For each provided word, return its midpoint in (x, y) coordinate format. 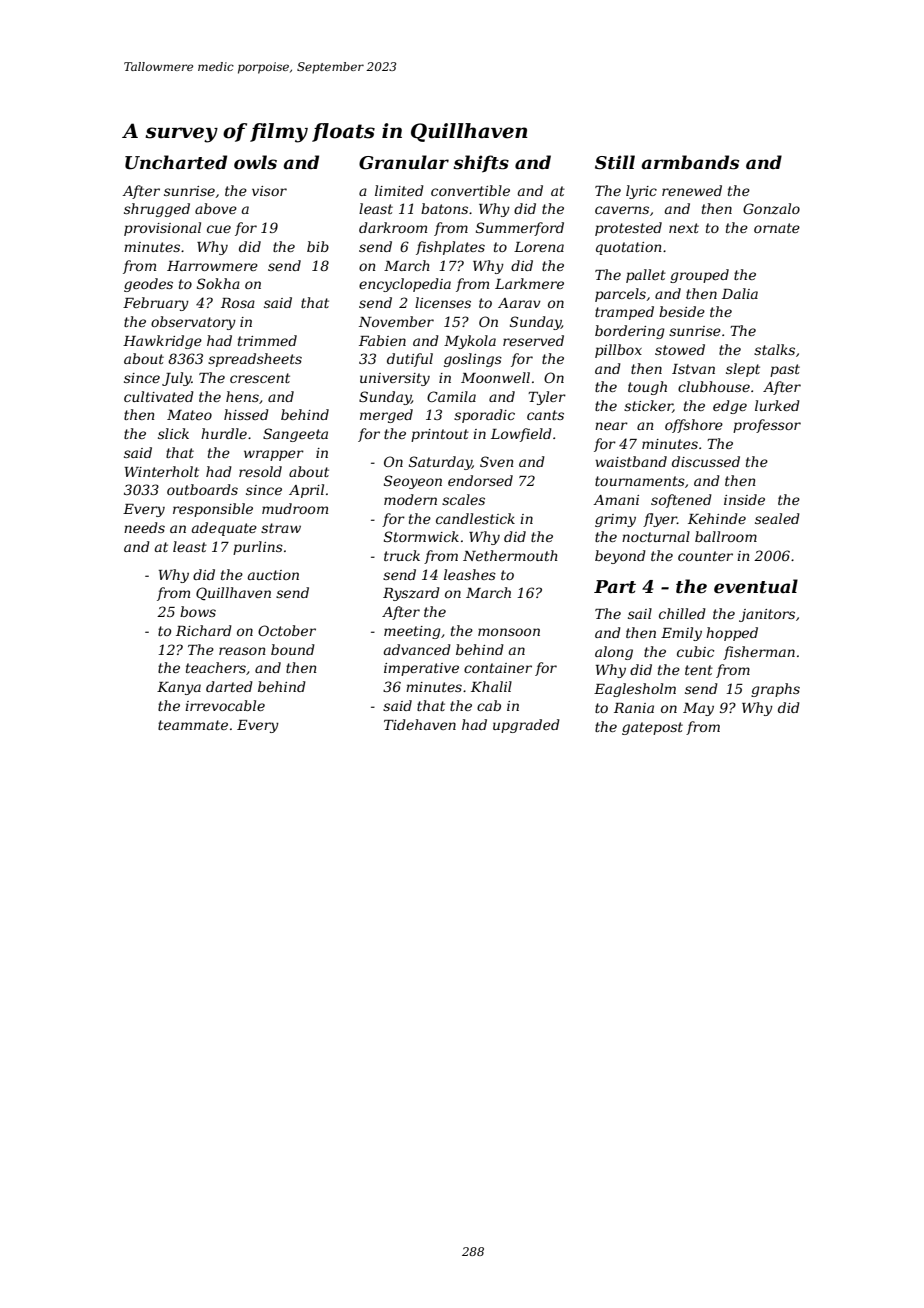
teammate (193, 725)
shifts (481, 164)
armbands (690, 162)
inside (744, 499)
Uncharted (176, 162)
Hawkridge (162, 342)
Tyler (547, 398)
